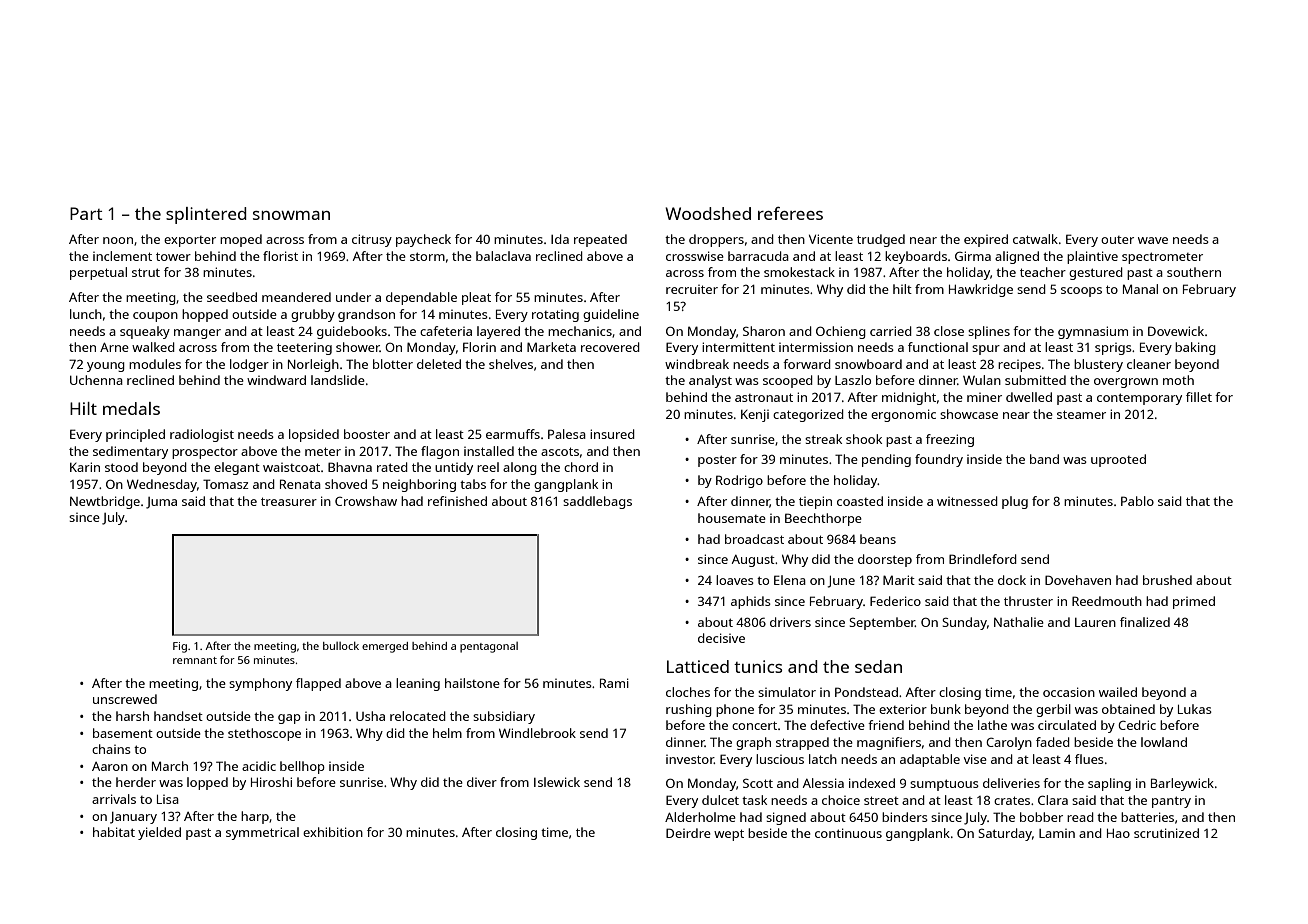 Image resolution: width=1308 pixels, height=924 pixels. I want to click on scrutinized, so click(1166, 833).
